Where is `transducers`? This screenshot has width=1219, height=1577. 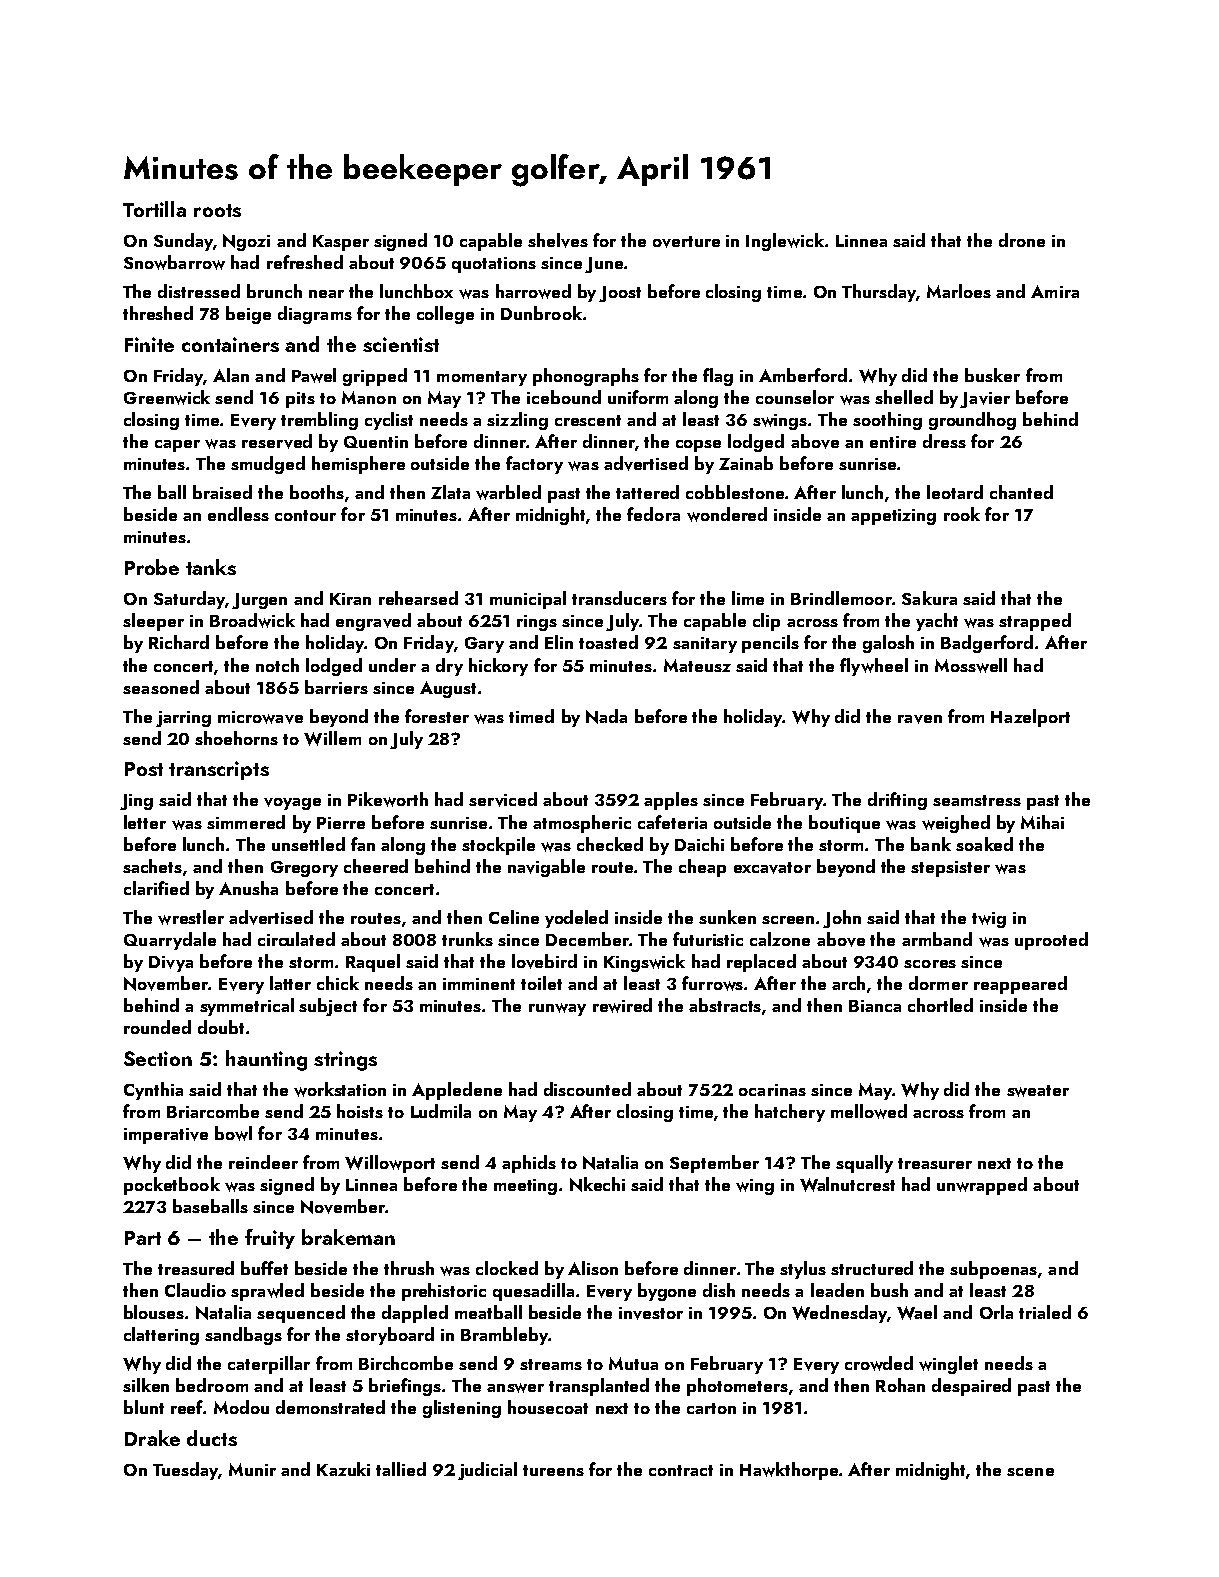
transducers is located at coordinates (619, 598).
